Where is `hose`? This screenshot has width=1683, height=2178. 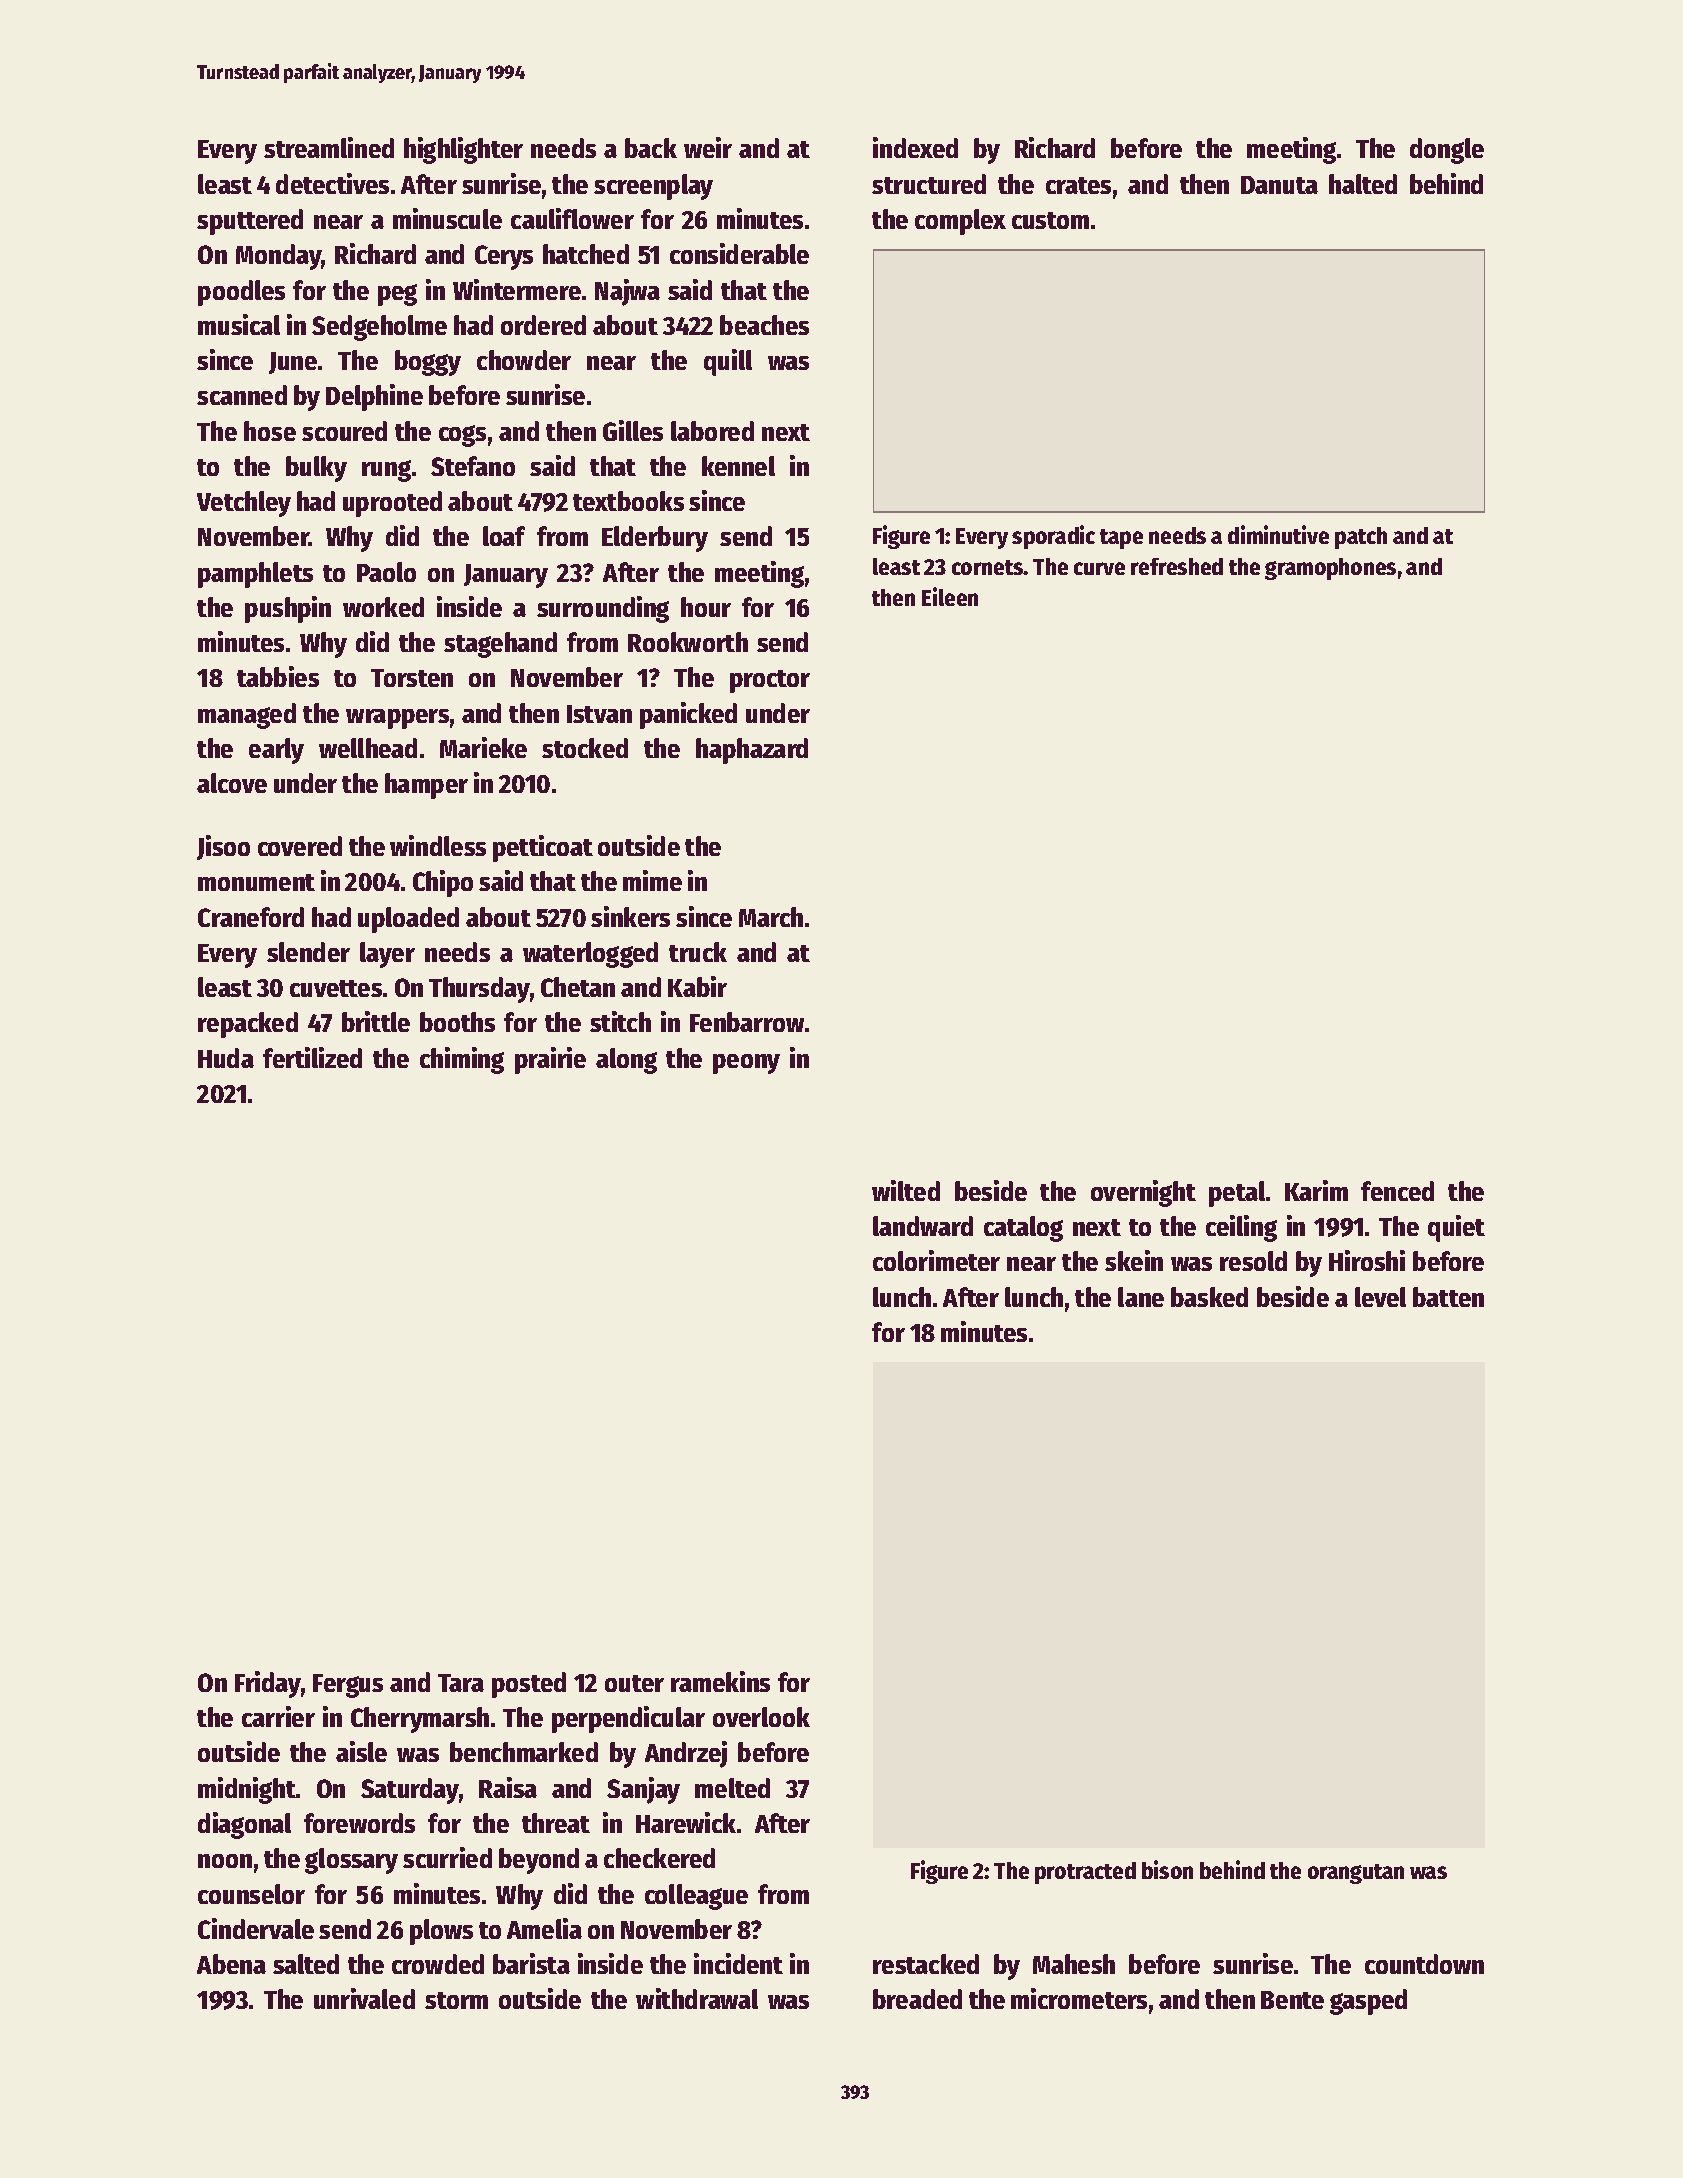
hose is located at coordinates (270, 431).
